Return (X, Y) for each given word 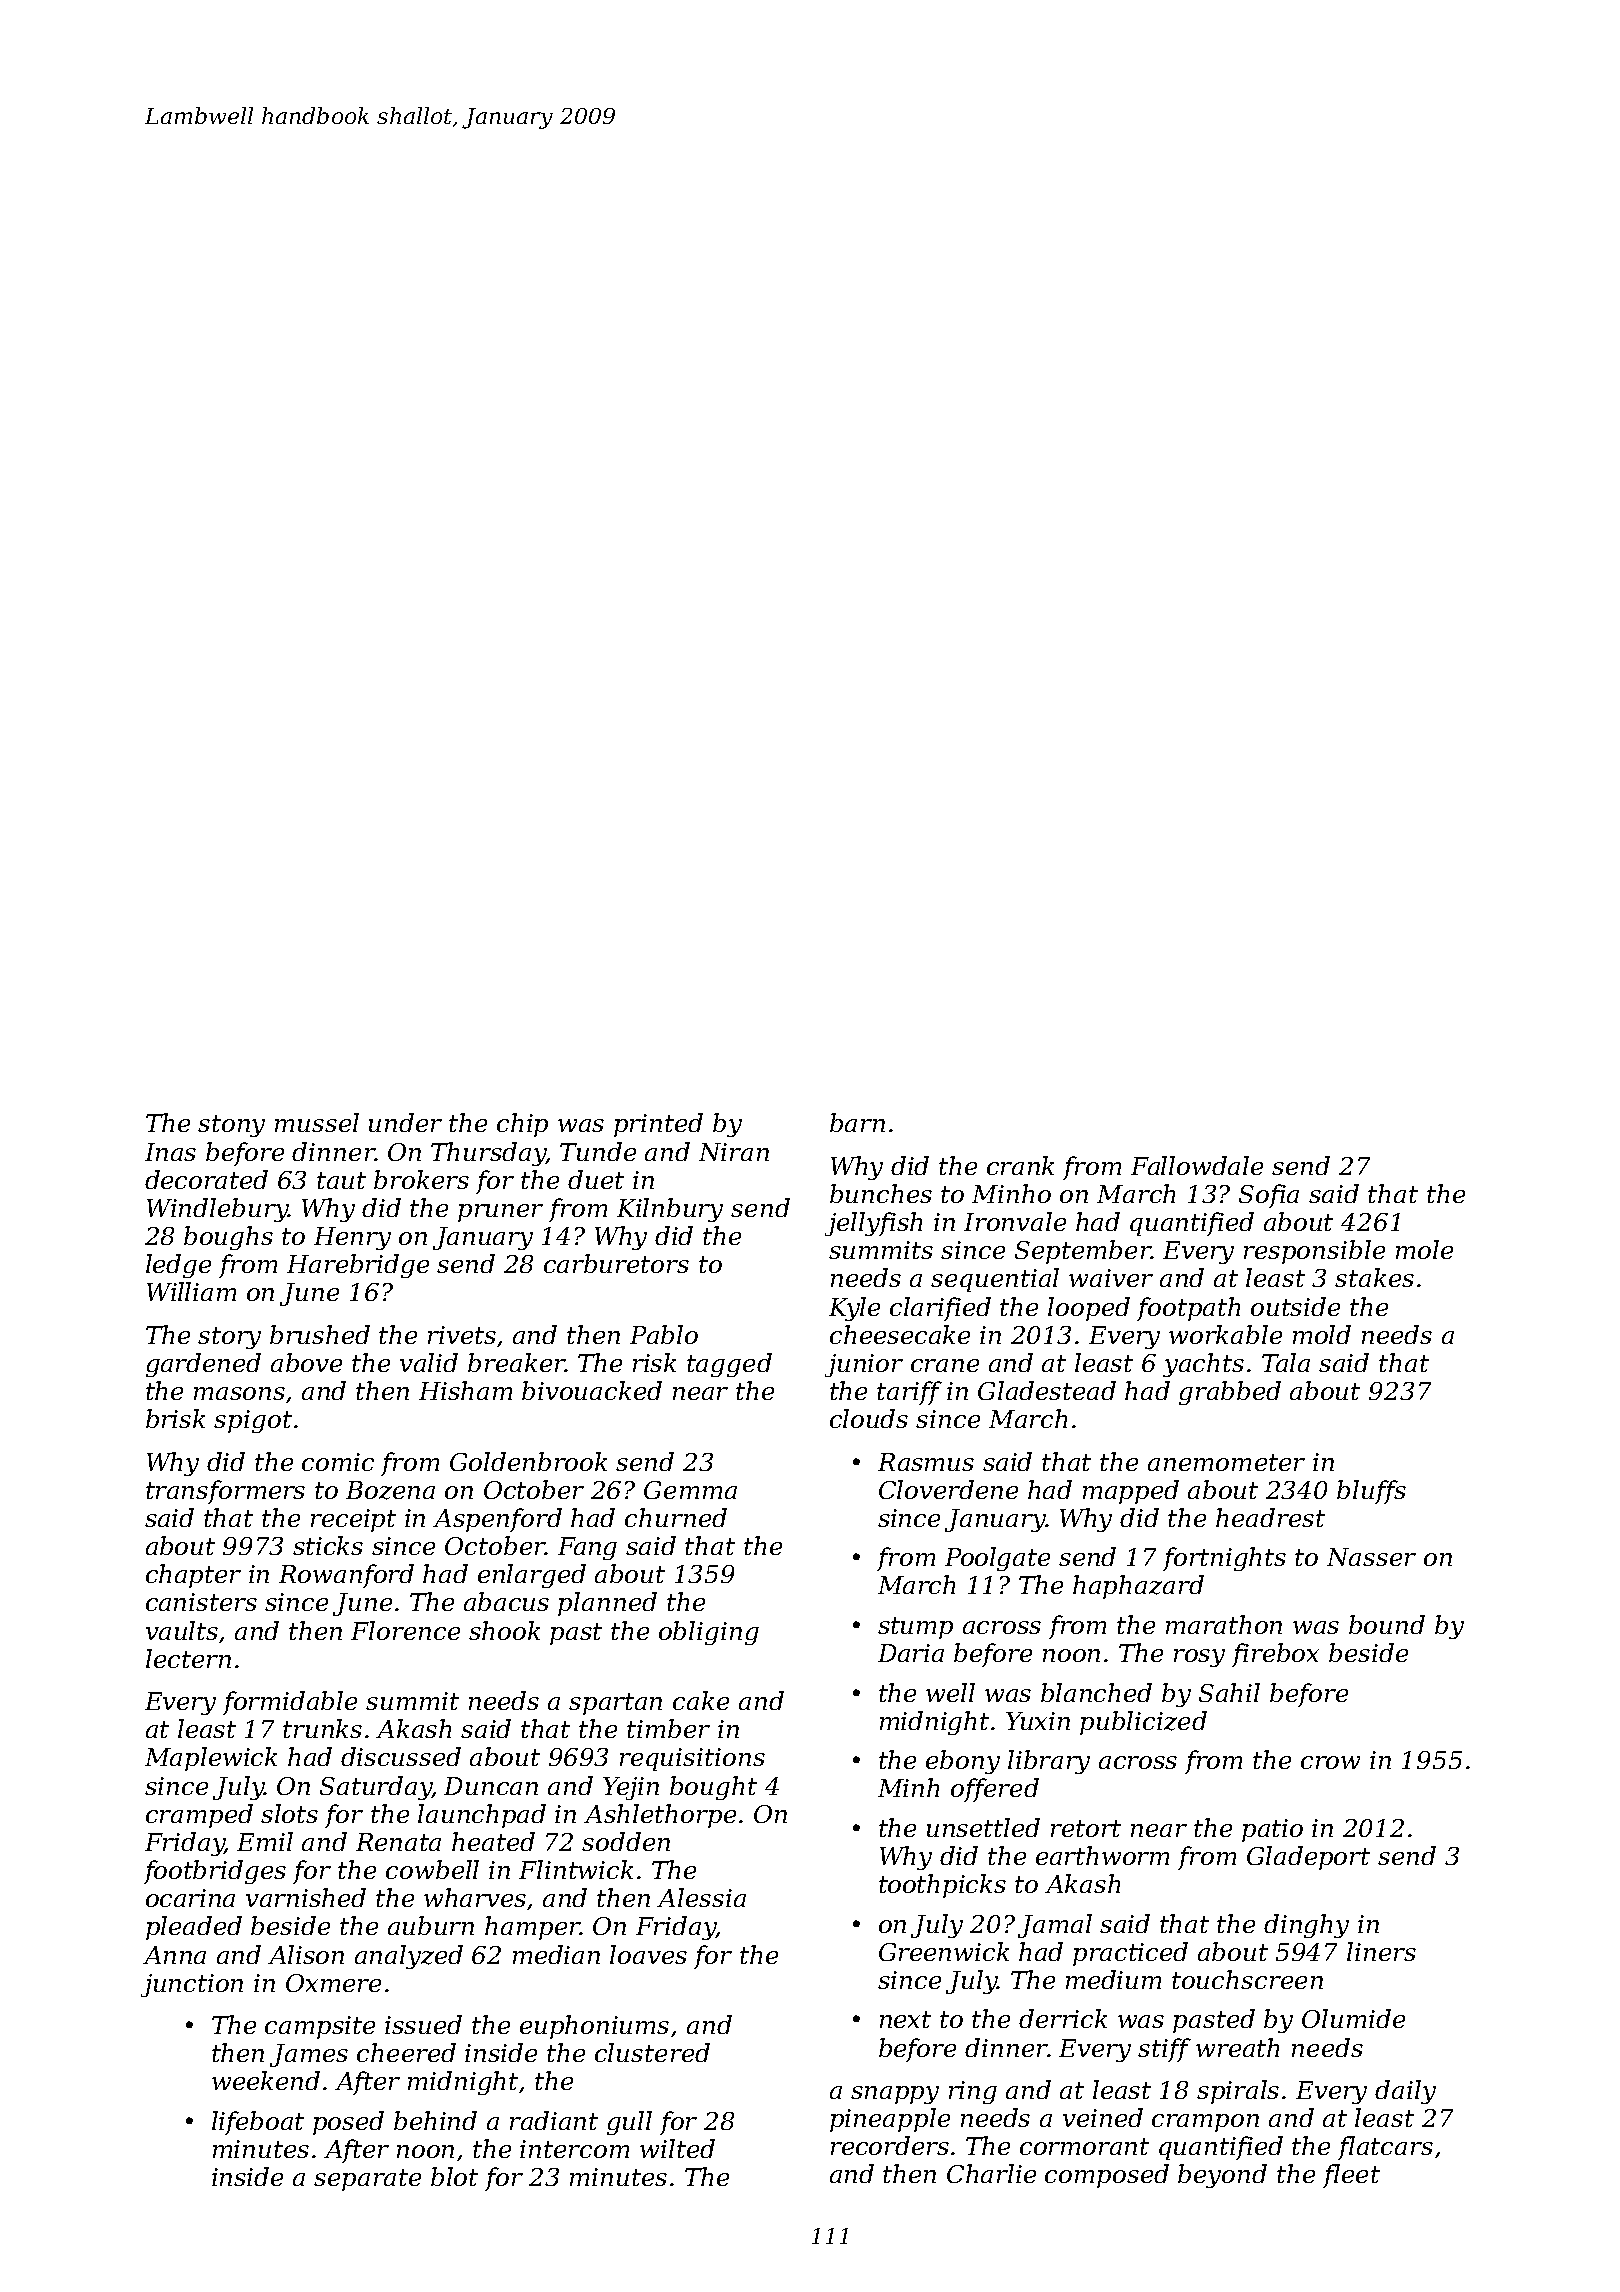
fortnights (1224, 1559)
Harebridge (358, 1266)
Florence (405, 1630)
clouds (869, 1418)
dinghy (1306, 1926)
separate (367, 2180)
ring (973, 2092)
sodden (626, 1841)
